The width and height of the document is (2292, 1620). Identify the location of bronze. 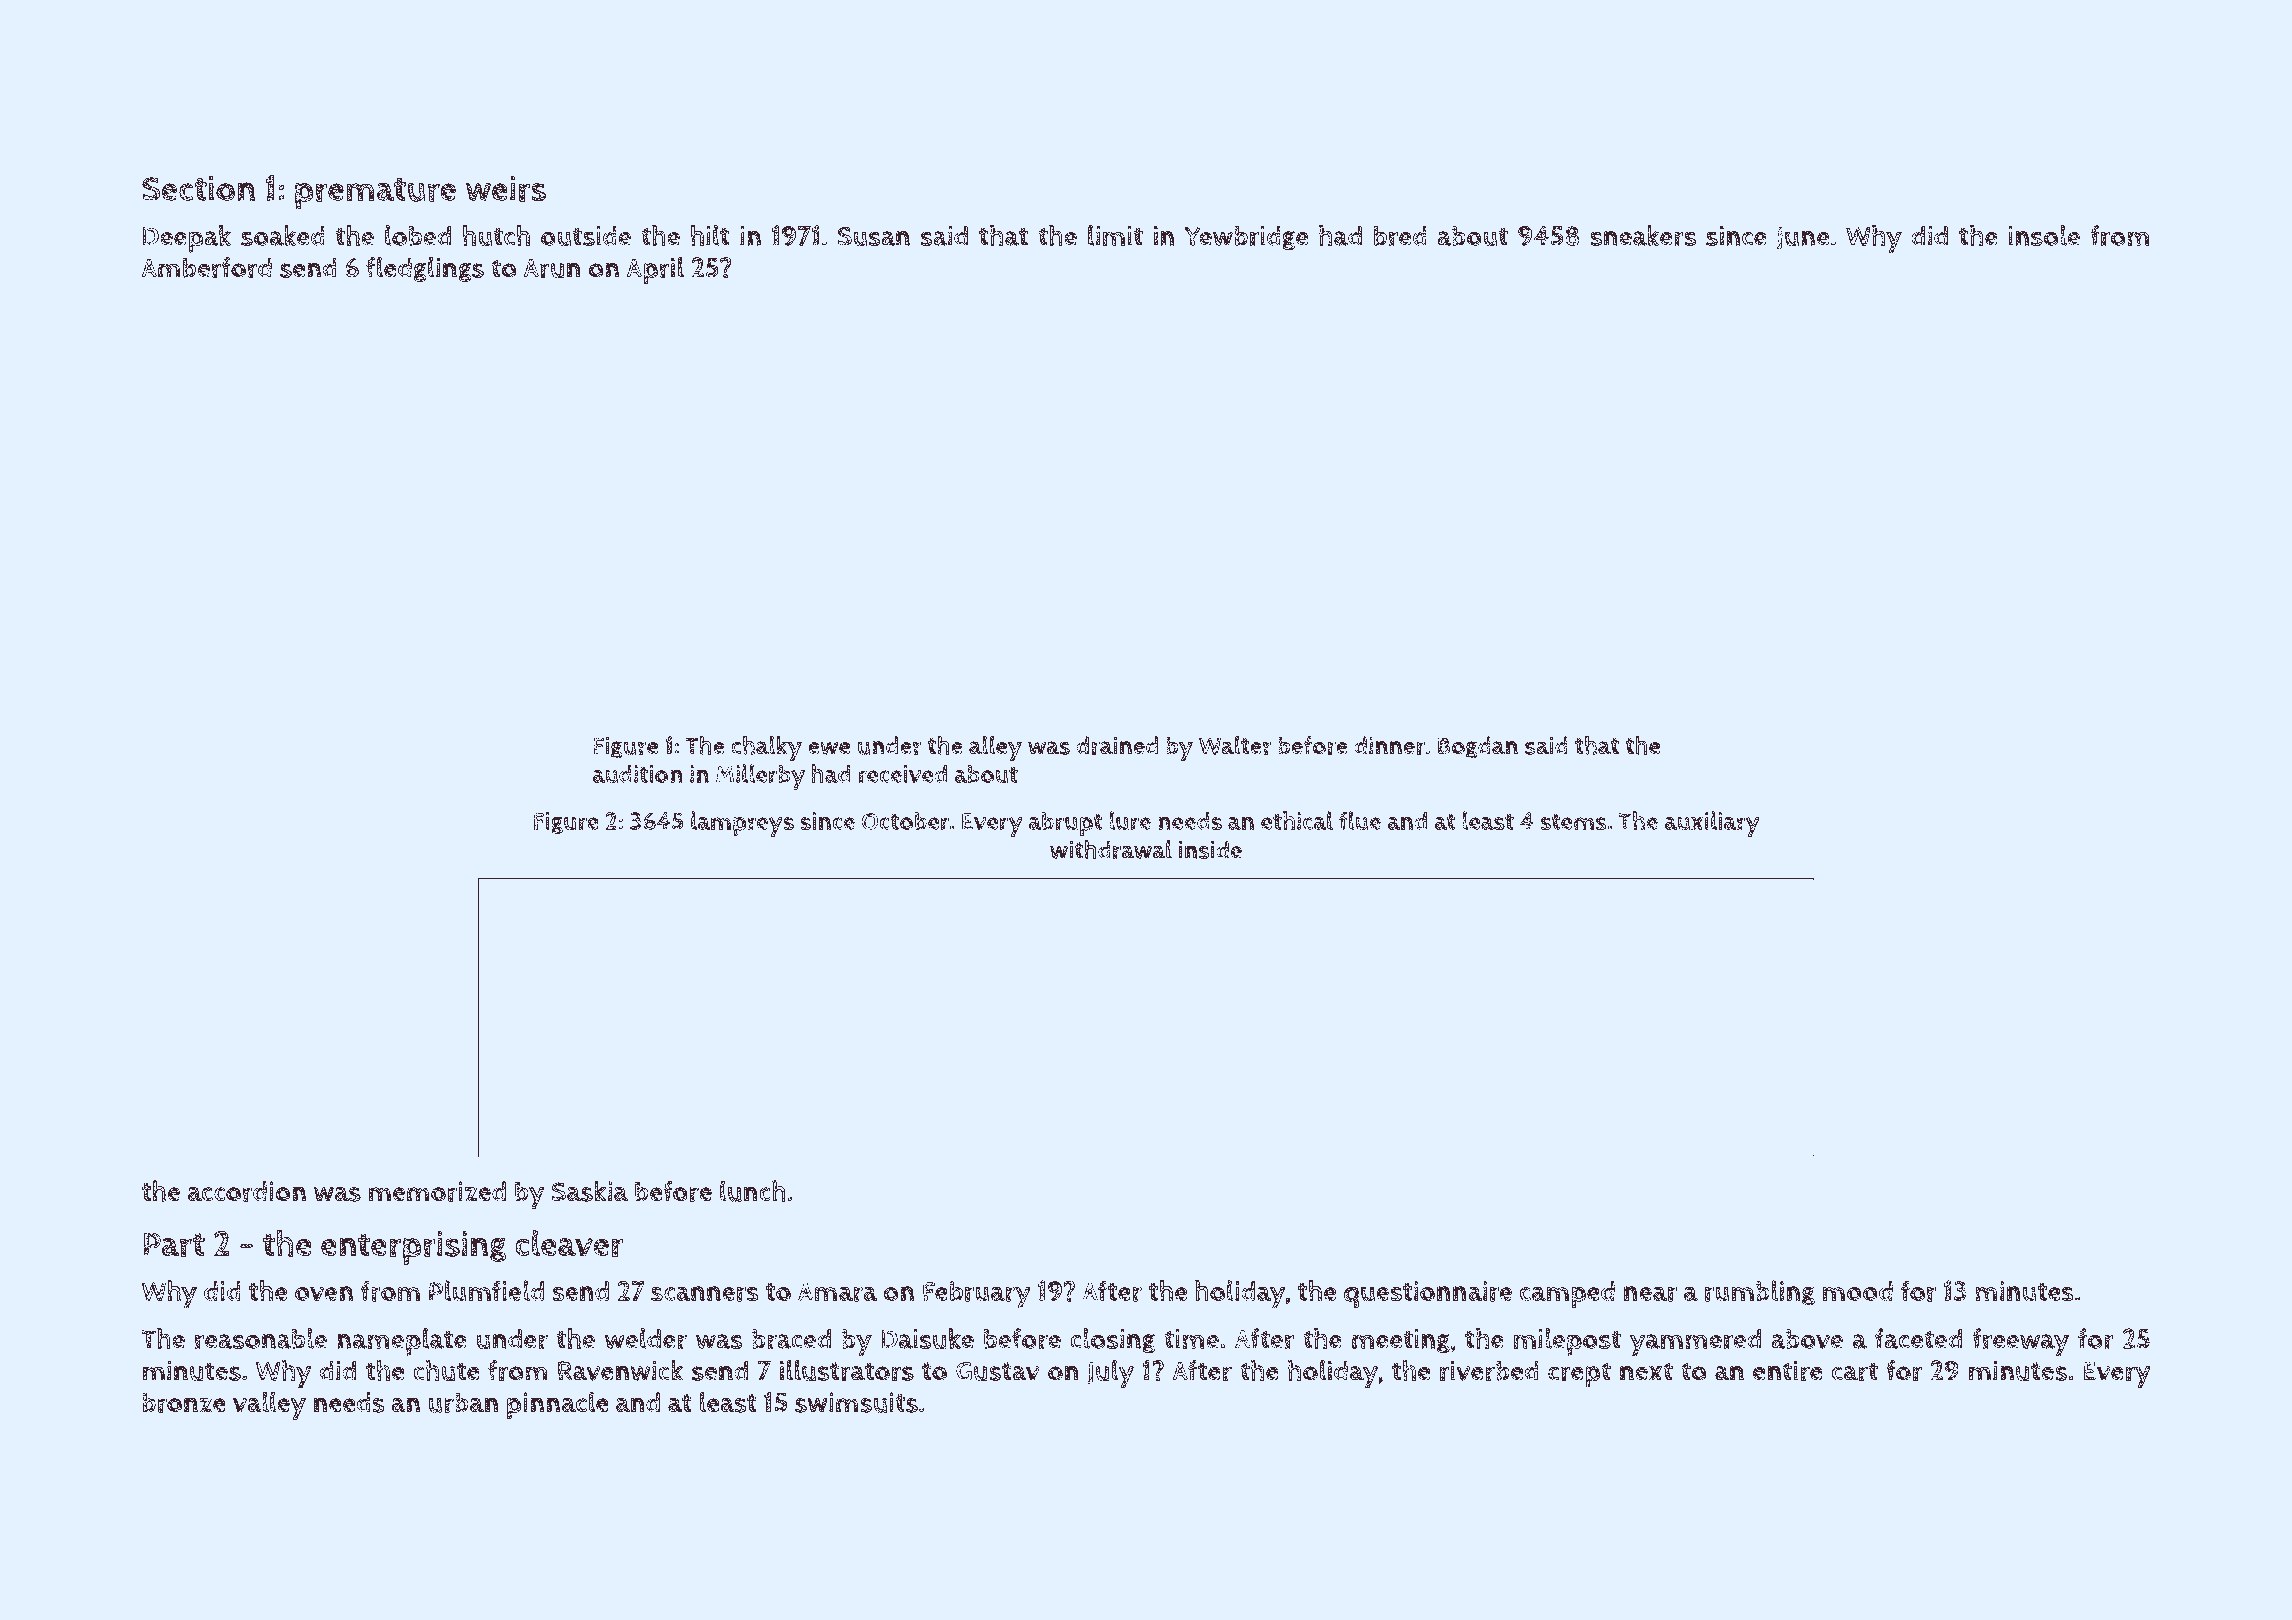
(184, 1402).
